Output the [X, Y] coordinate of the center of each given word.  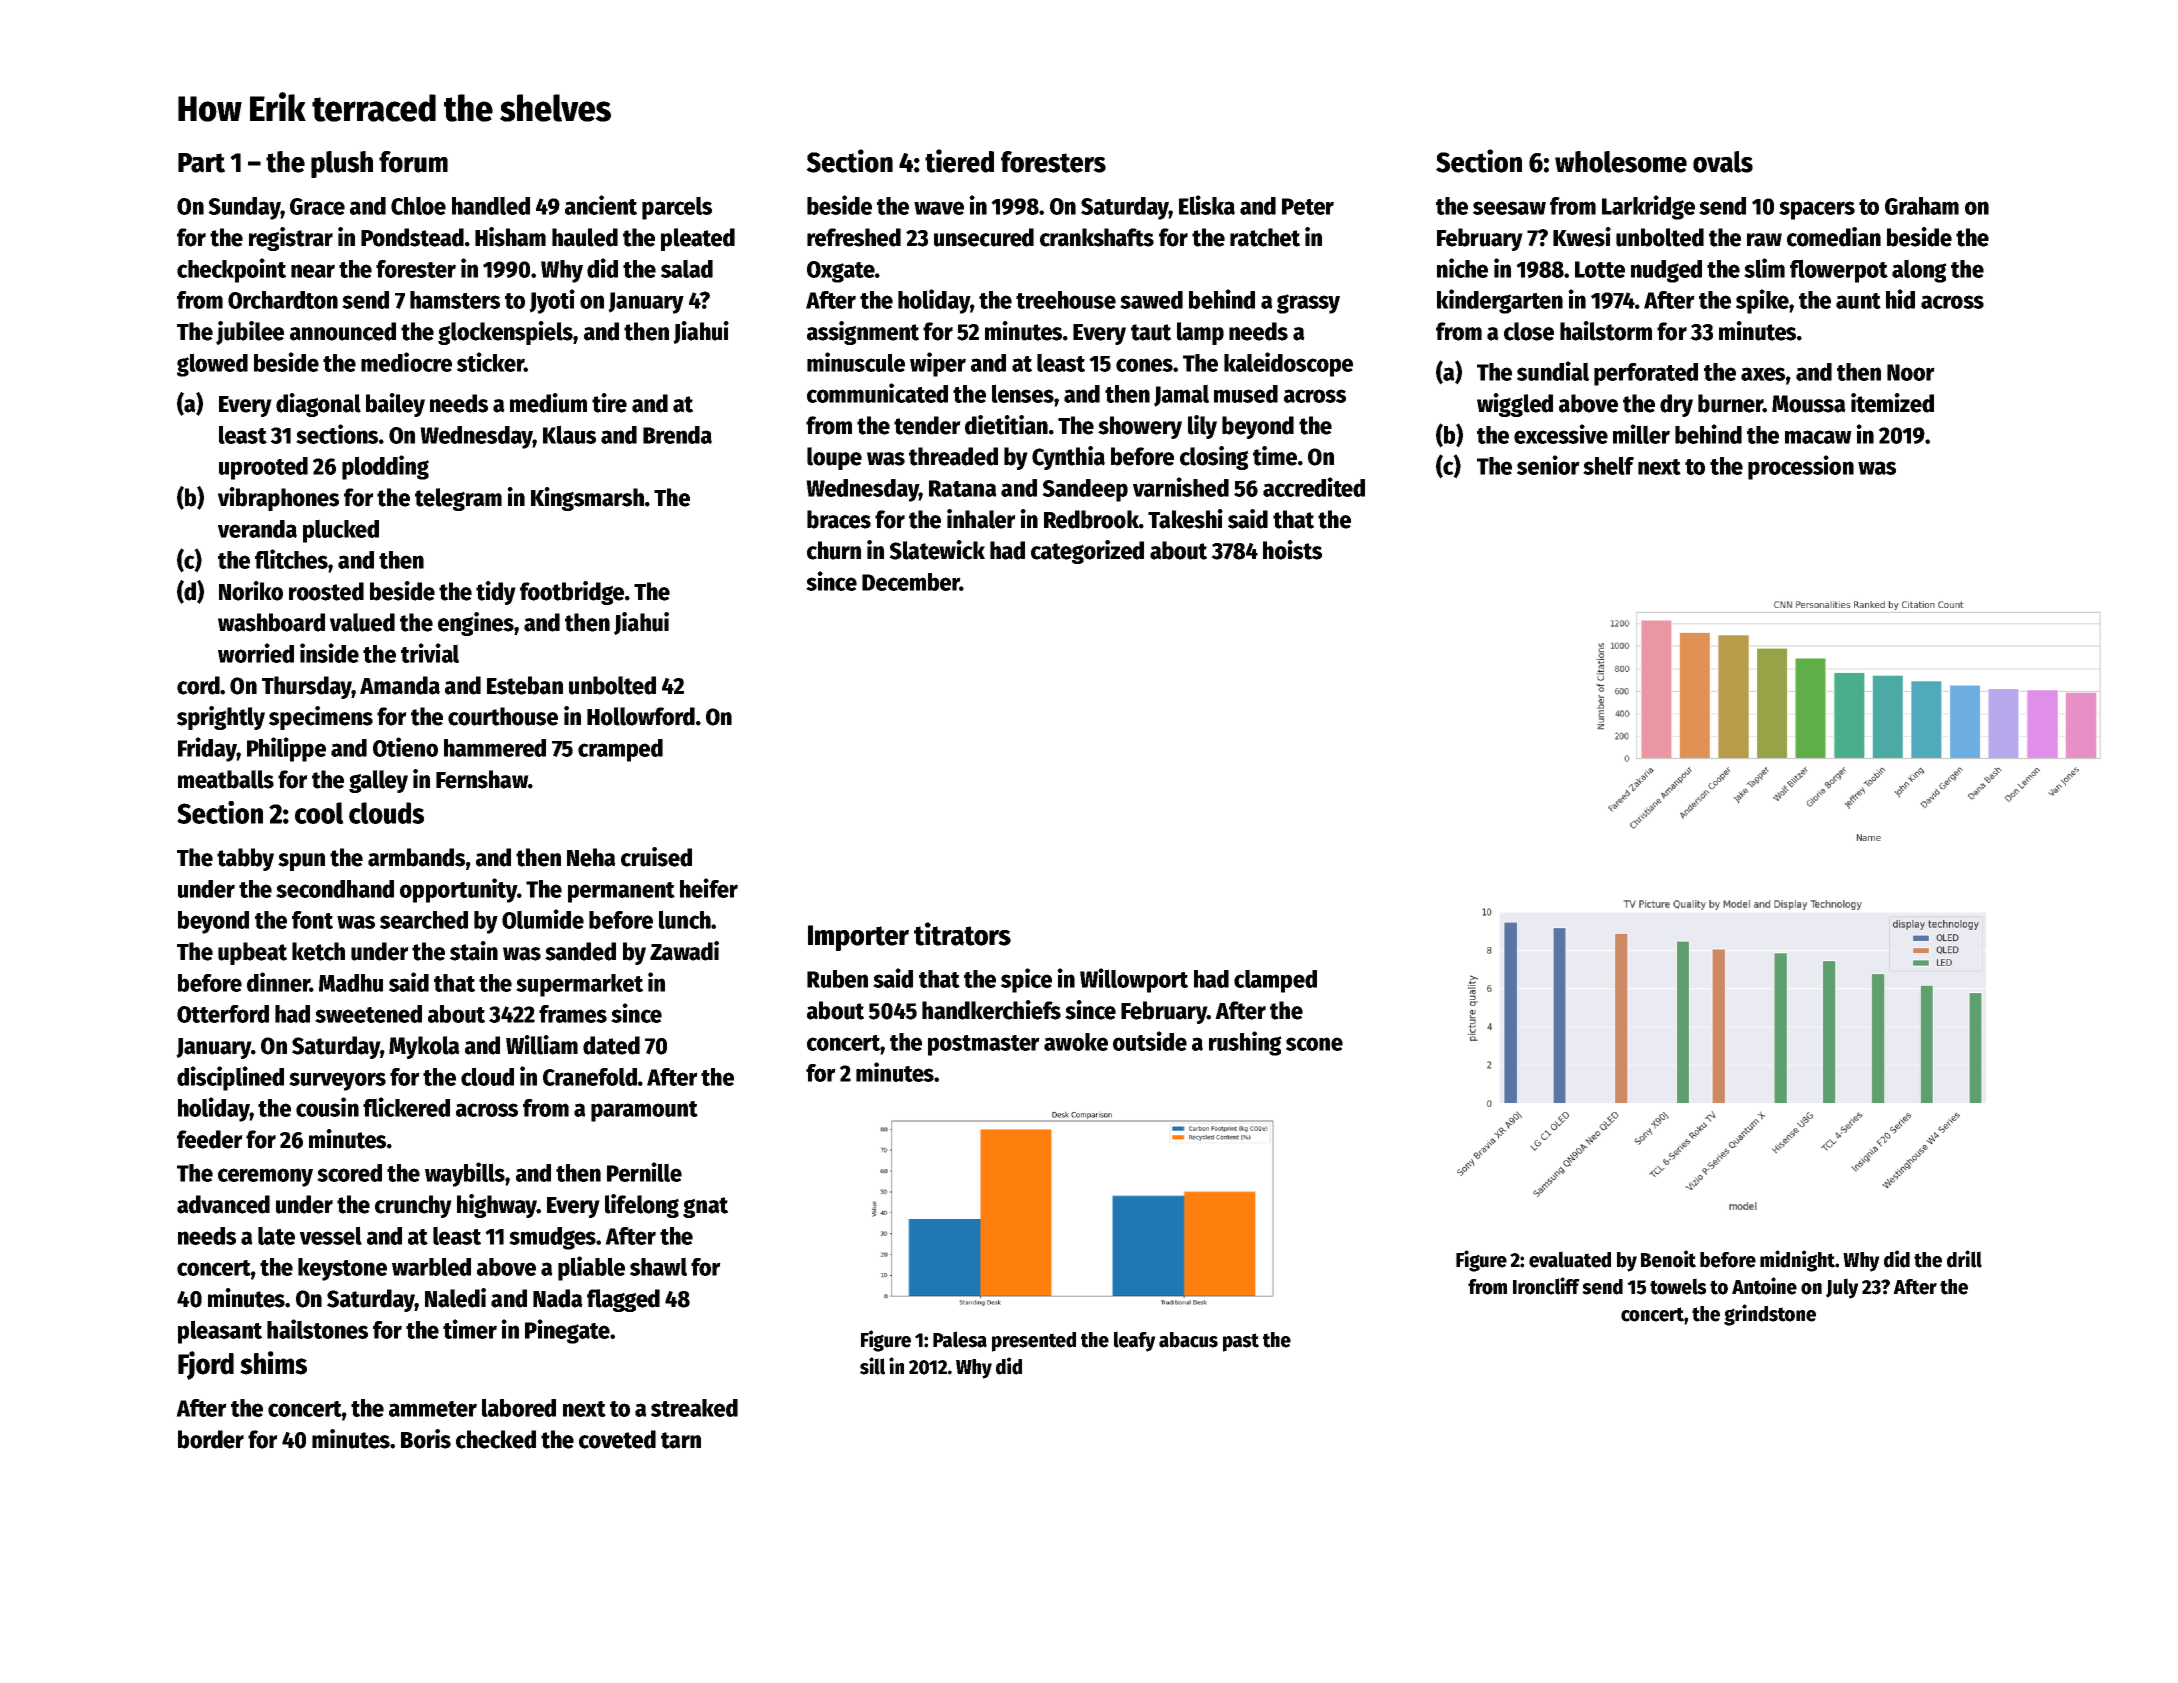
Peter [1308, 206]
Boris [426, 1439]
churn [834, 550]
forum [413, 162]
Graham [1922, 206]
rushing [1245, 1043]
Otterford [223, 1014]
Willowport [1134, 980]
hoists [1292, 550]
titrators [962, 934]
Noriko [251, 591]
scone [1314, 1044]
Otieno [405, 747]
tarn [681, 1440]
